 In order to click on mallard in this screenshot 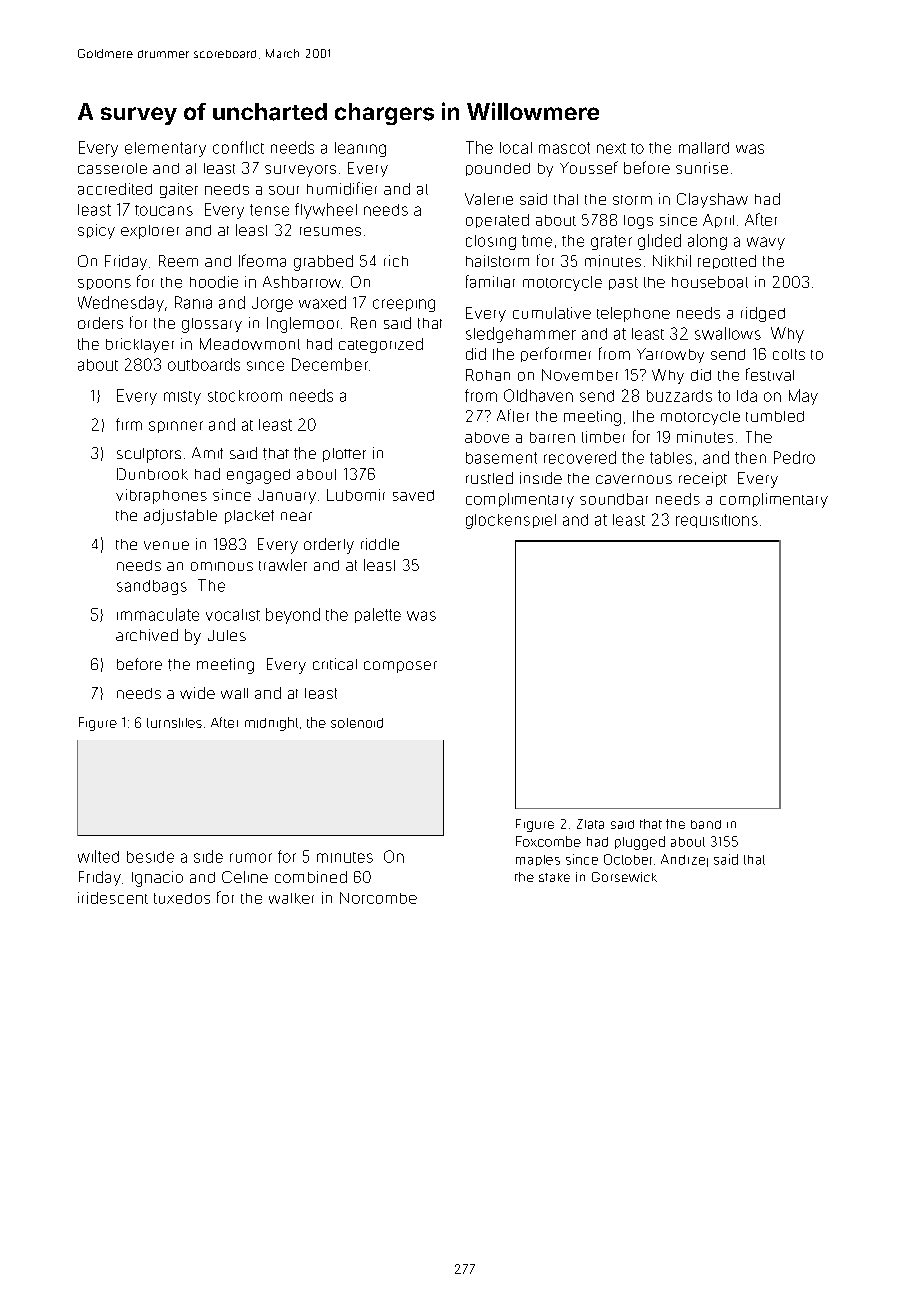, I will do `click(704, 148)`.
